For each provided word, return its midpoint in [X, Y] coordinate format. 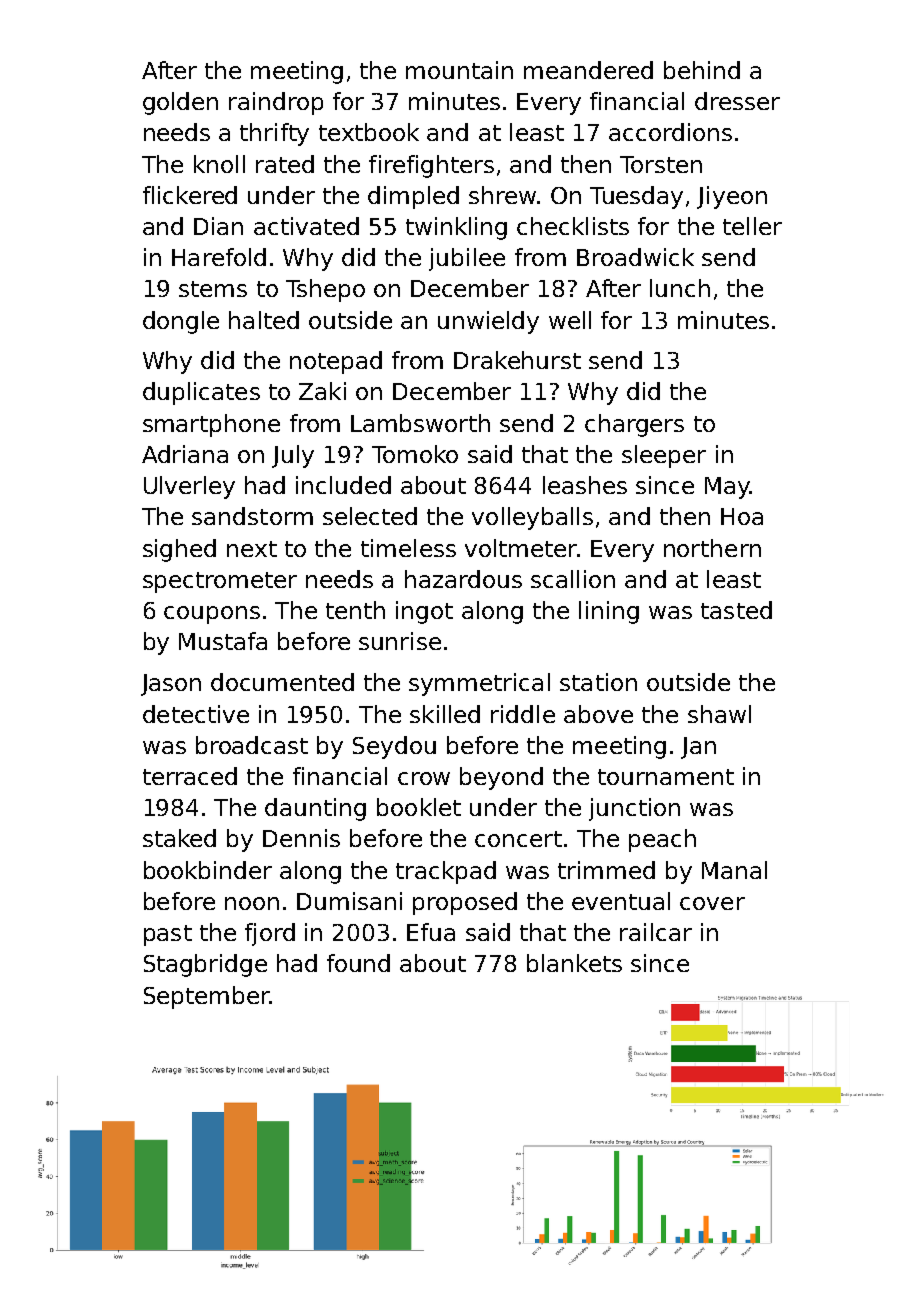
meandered [588, 70]
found [358, 963]
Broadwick [635, 257]
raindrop [276, 103]
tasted [736, 610]
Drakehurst [517, 360]
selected [370, 516]
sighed [179, 550]
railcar [656, 932]
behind [702, 70]
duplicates [201, 393]
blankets [574, 963]
